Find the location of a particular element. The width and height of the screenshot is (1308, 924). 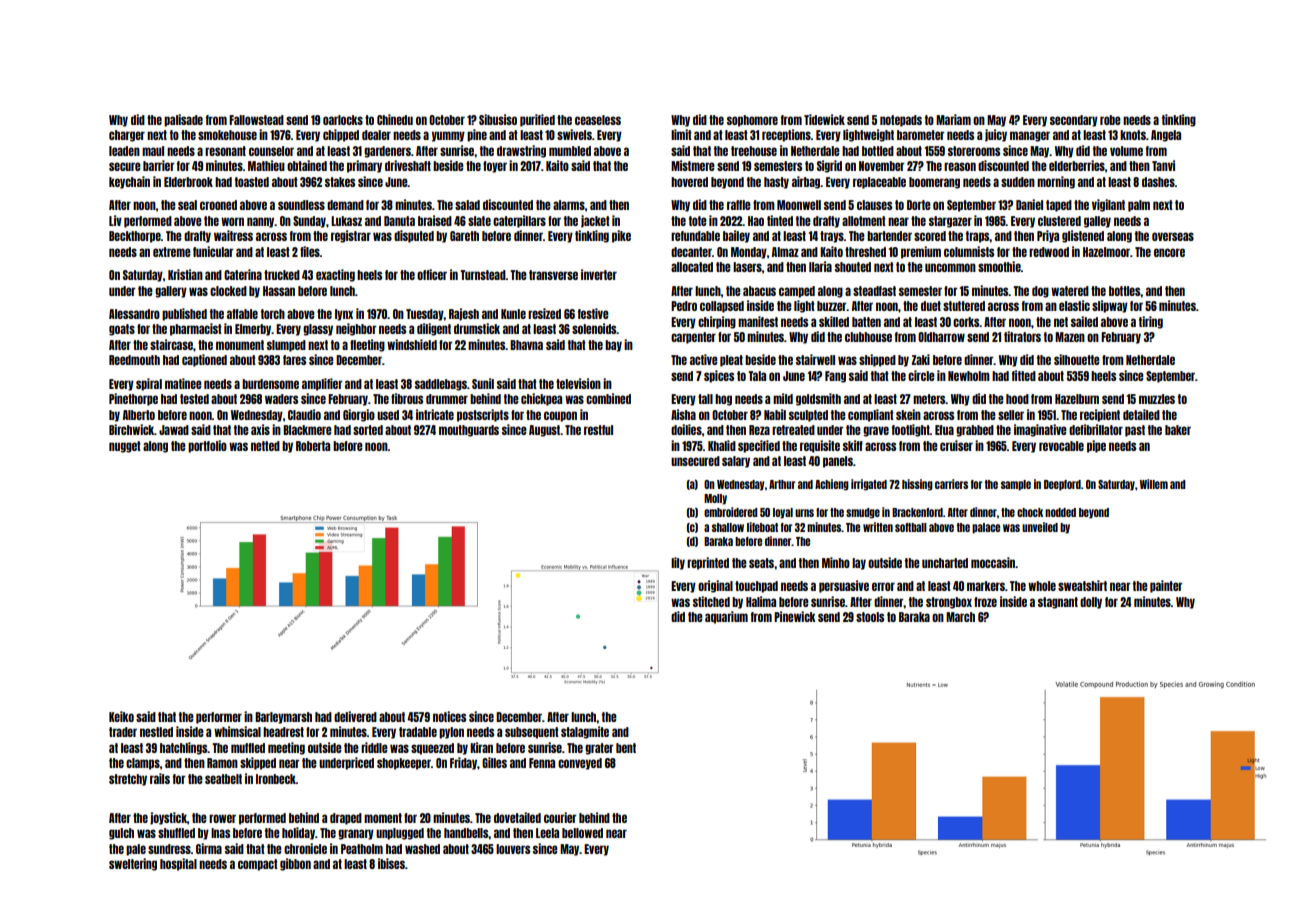

Rajesh is located at coordinates (464, 314).
